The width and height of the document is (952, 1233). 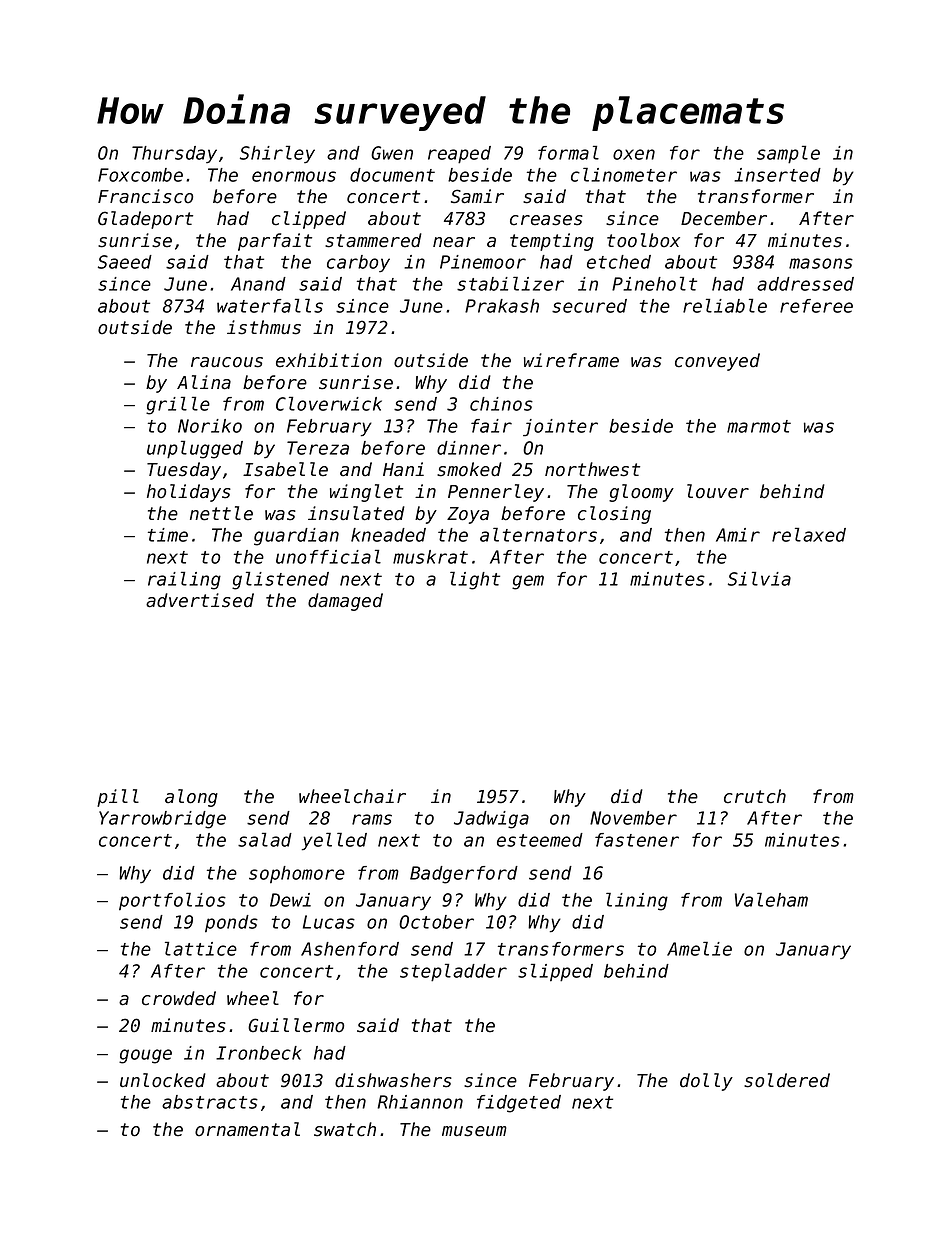 I want to click on rams, so click(x=372, y=819).
